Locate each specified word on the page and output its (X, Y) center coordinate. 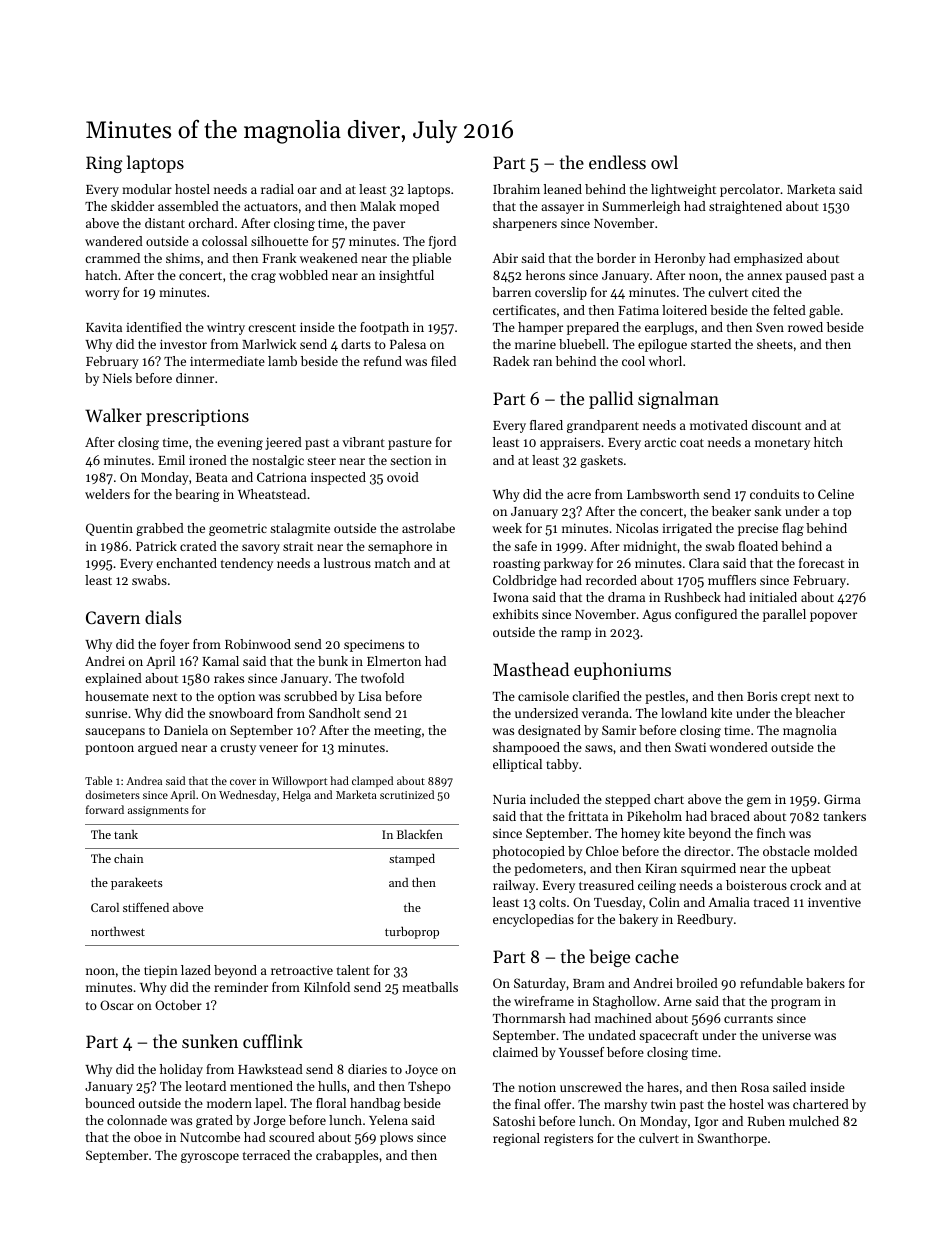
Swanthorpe (732, 1139)
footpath (384, 328)
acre (579, 495)
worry (102, 295)
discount (776, 425)
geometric (238, 530)
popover (833, 617)
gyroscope (210, 1158)
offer (557, 1104)
